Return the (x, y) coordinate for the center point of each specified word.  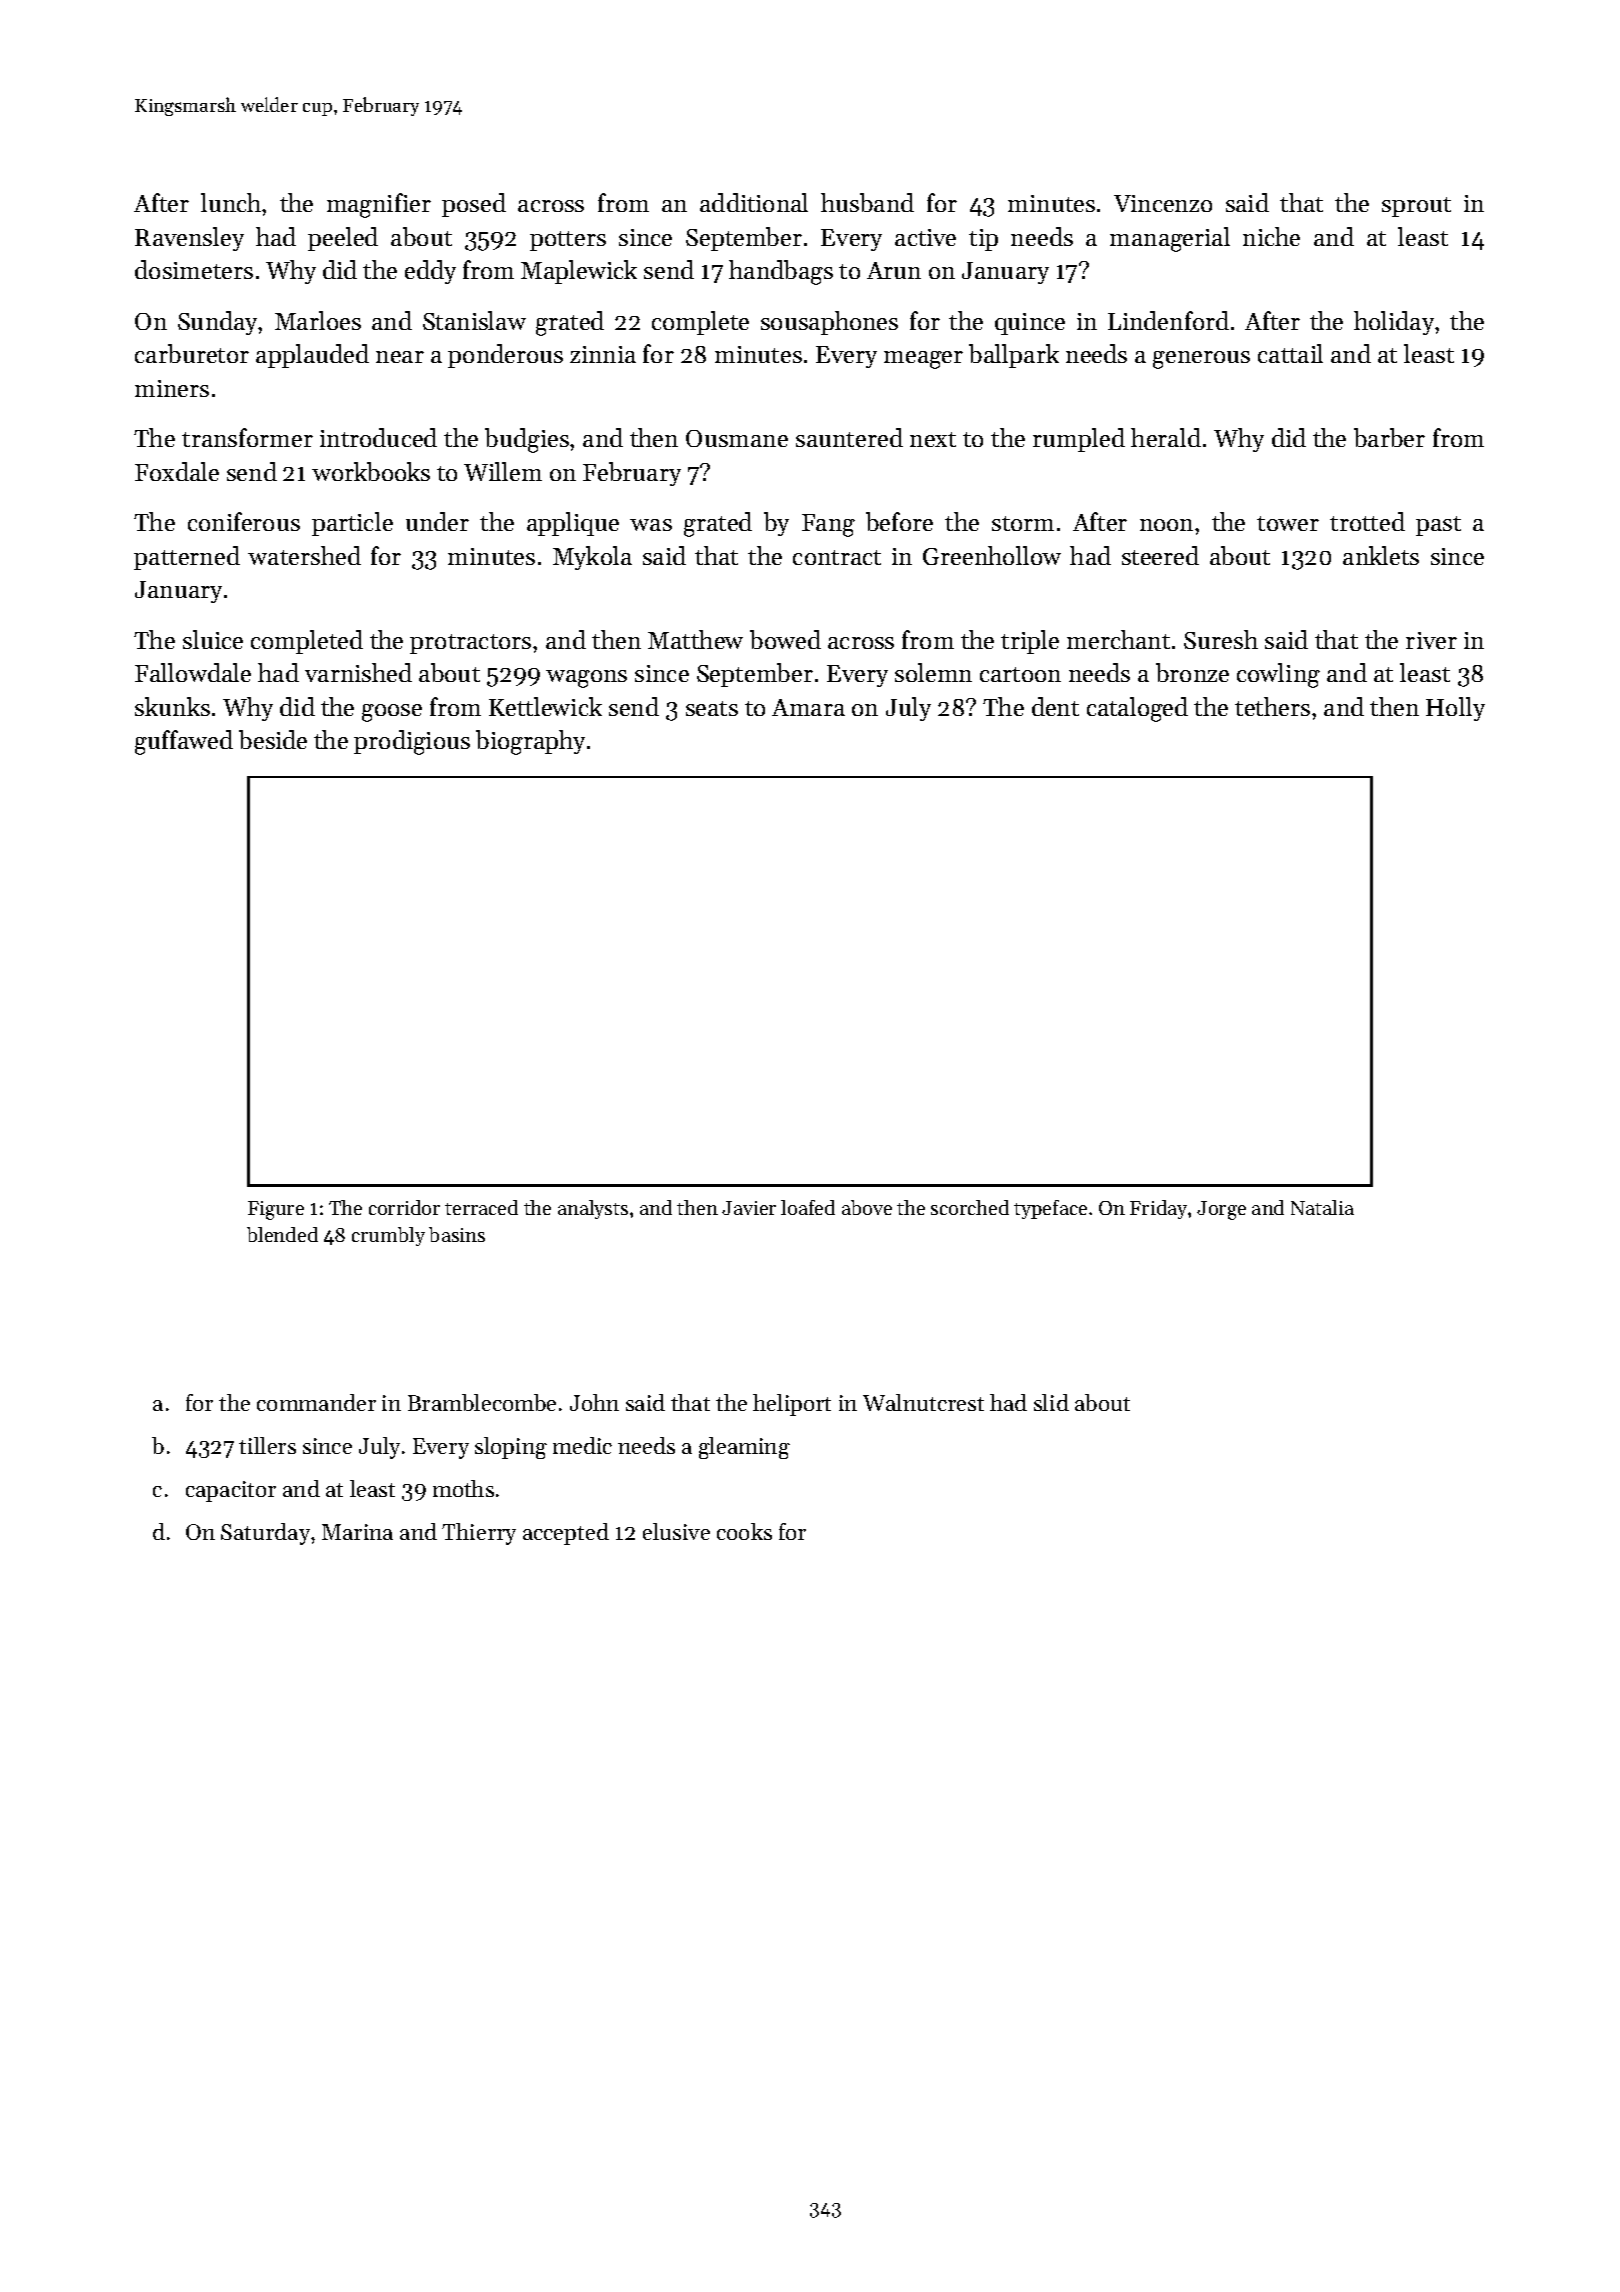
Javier (749, 1208)
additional (754, 202)
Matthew (695, 639)
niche (1271, 236)
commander (316, 1402)
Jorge (1221, 1210)
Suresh (1221, 639)
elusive (676, 1531)
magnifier (379, 205)
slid (1051, 1402)
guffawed (184, 742)
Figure (276, 1210)
